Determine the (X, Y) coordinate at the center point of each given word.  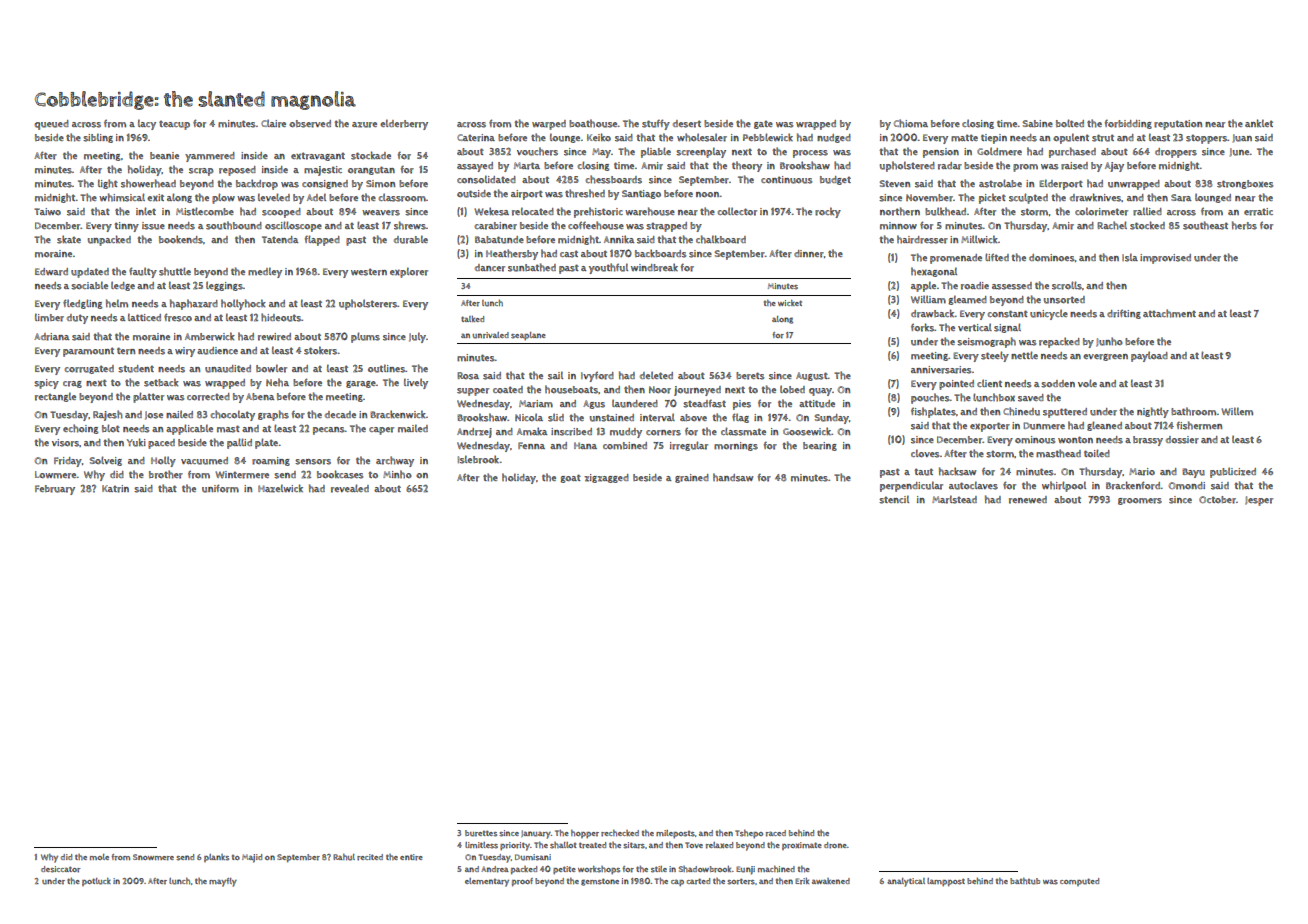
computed (1079, 882)
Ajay (1114, 167)
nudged (834, 138)
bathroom (1194, 411)
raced (776, 833)
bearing (820, 446)
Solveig (105, 461)
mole (99, 857)
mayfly (223, 882)
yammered (210, 157)
